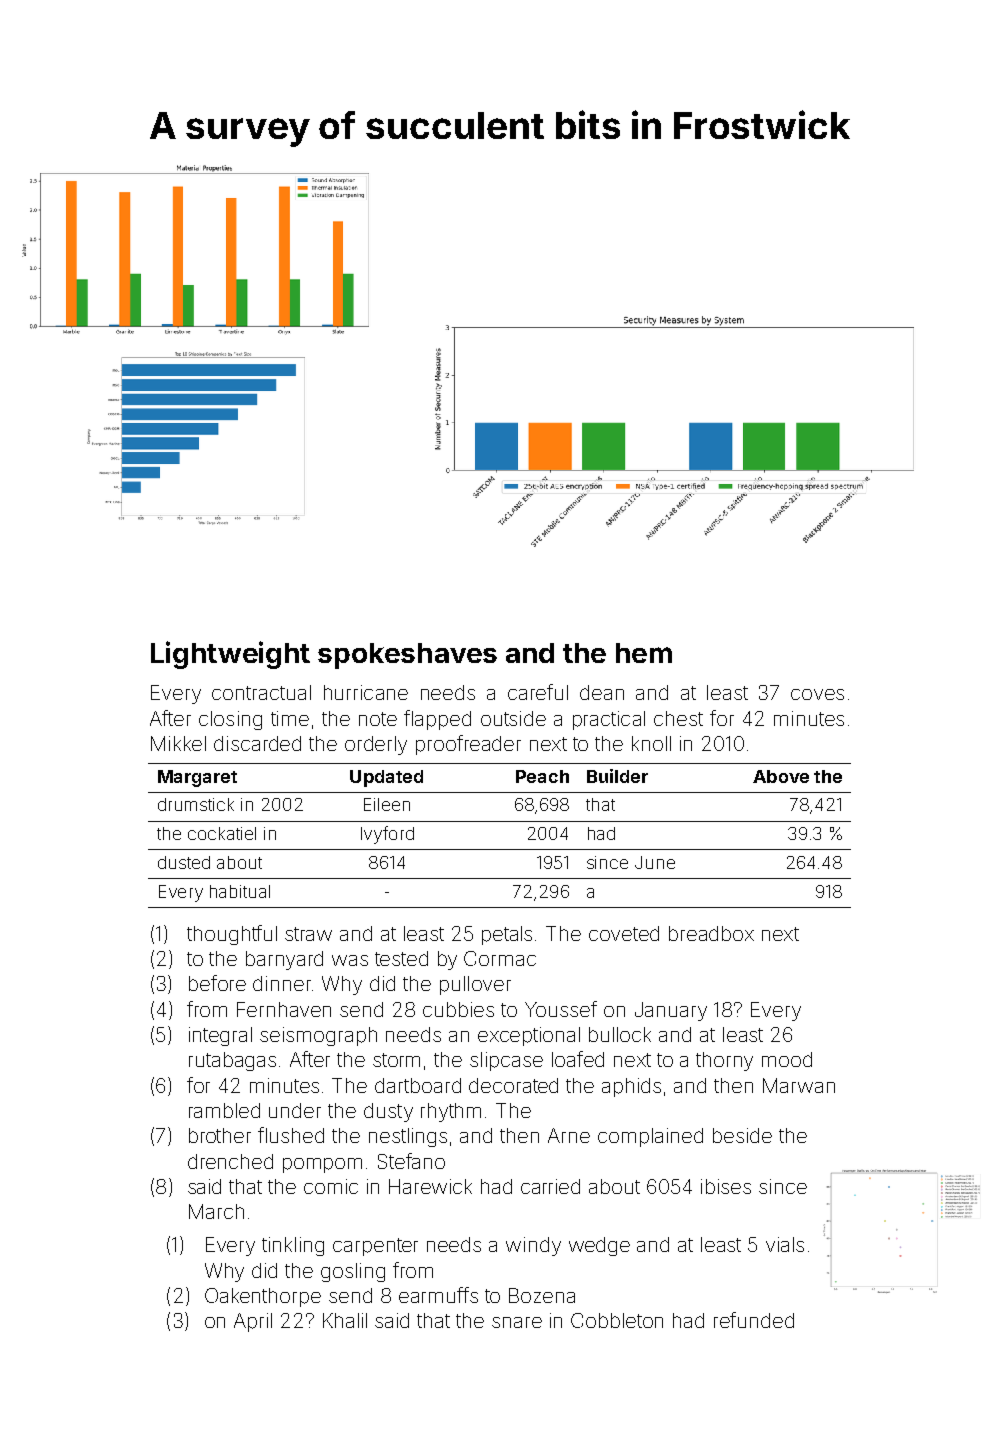 This page has height=1448, width=1000. What do you see at coordinates (711, 933) in the page?
I see `breadbox` at bounding box center [711, 933].
